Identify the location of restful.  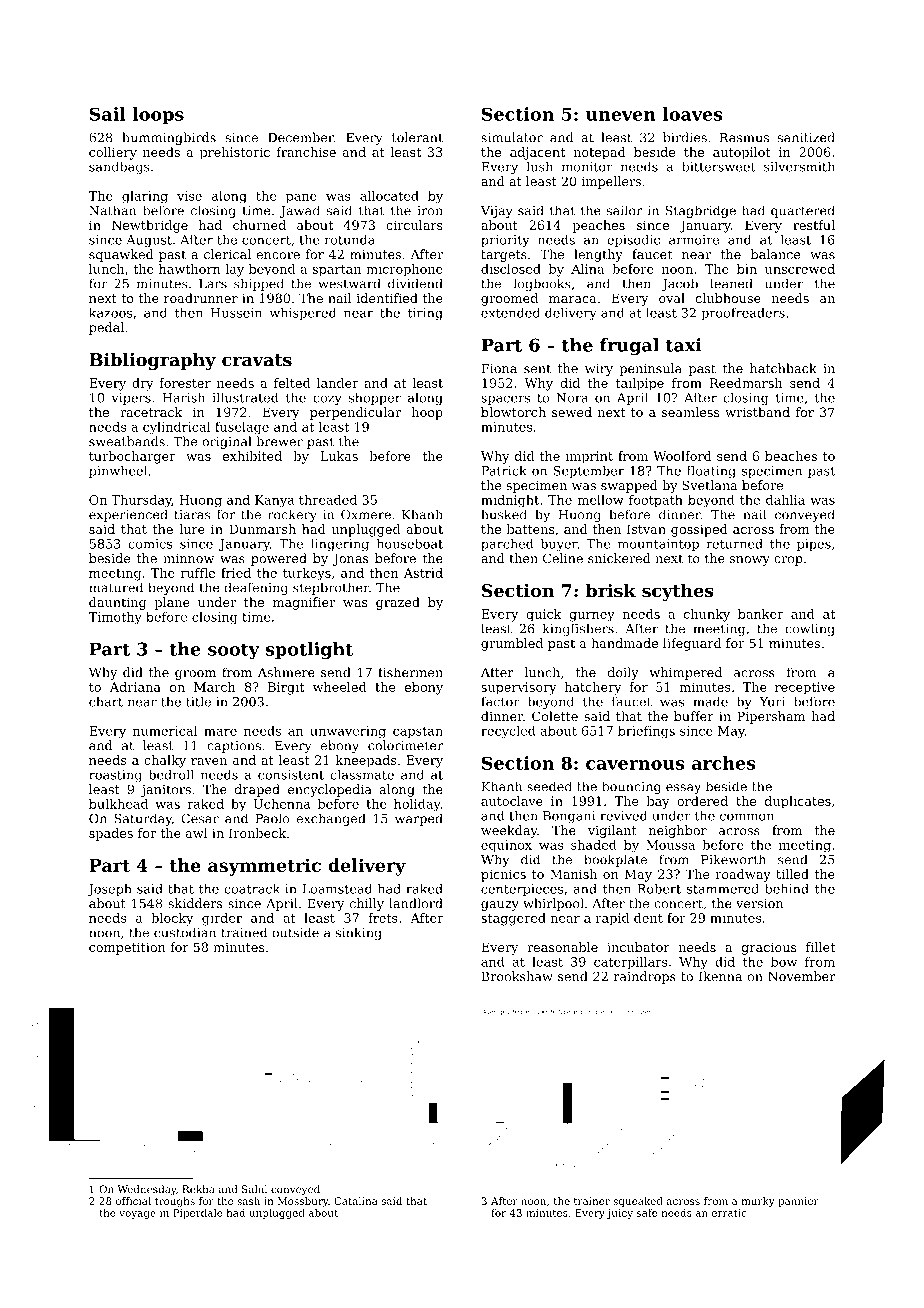
(814, 225).
